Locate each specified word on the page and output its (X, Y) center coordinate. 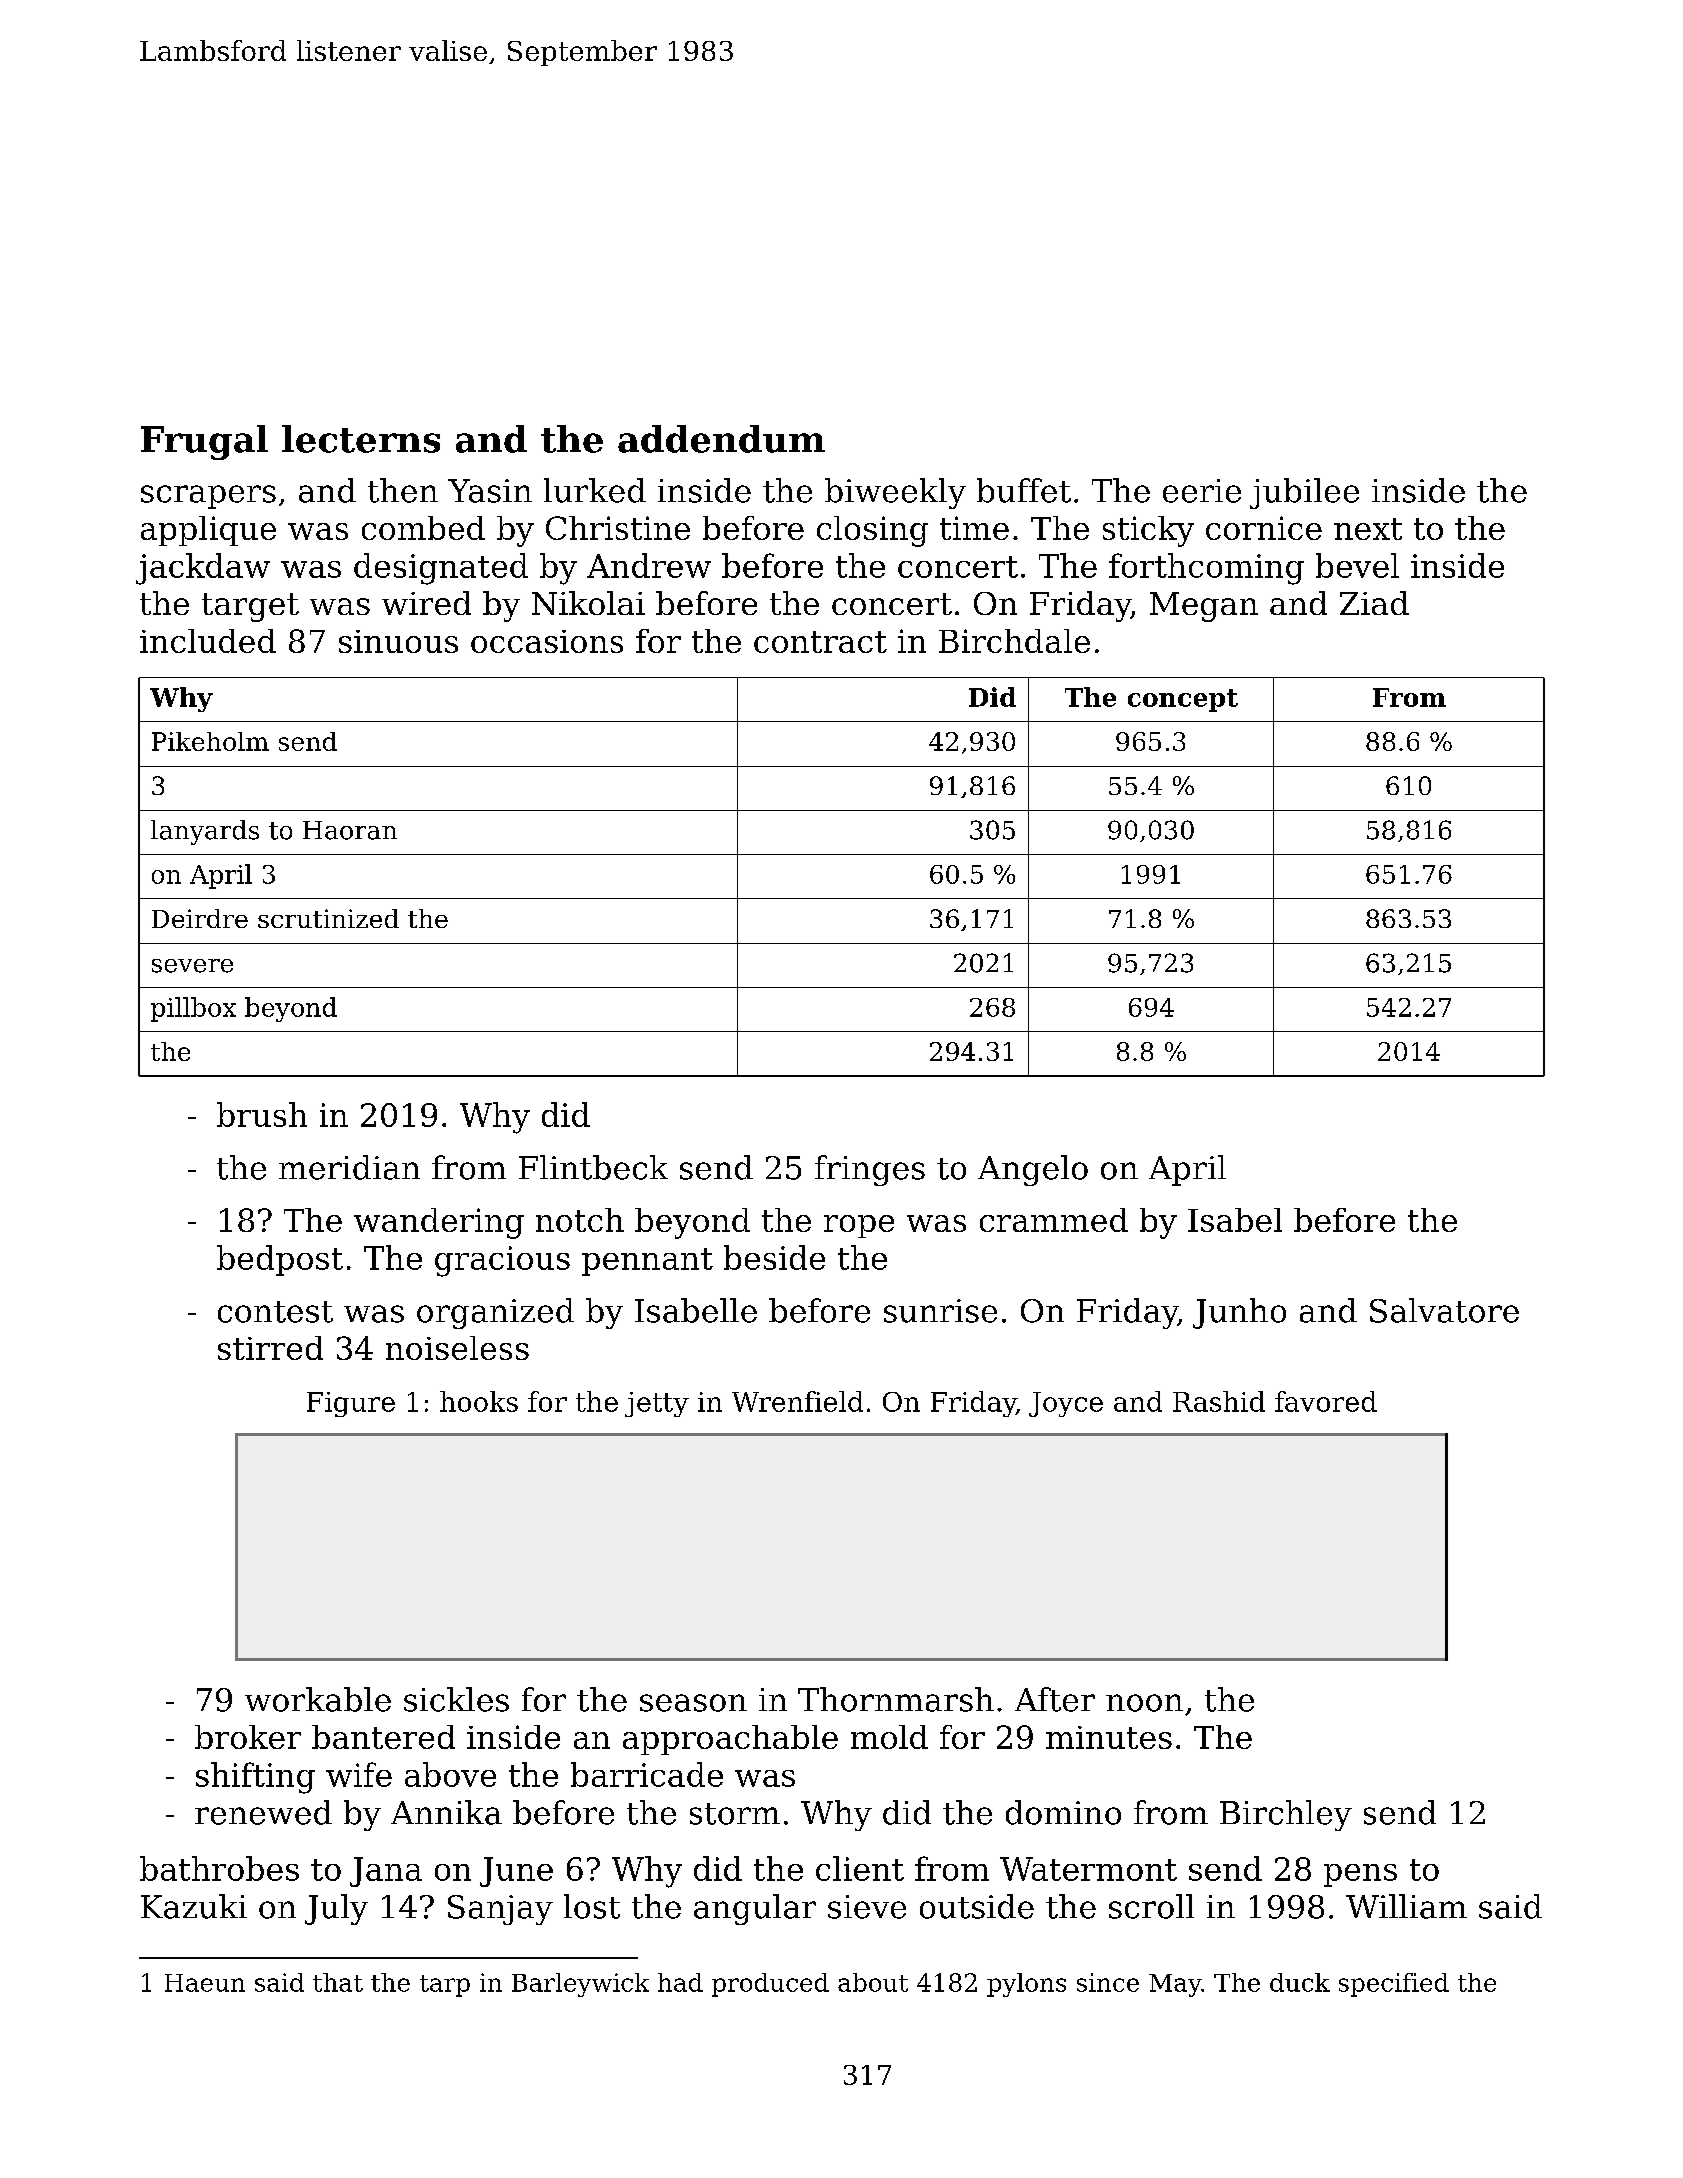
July (336, 1909)
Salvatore (1444, 1310)
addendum (721, 439)
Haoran (350, 830)
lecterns (361, 439)
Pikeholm (210, 741)
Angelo (1033, 1170)
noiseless (457, 1348)
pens (1360, 1875)
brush (262, 1114)
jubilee (1304, 493)
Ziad (1374, 603)
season (693, 1703)
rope (859, 1226)
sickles (456, 1699)
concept (1183, 700)
